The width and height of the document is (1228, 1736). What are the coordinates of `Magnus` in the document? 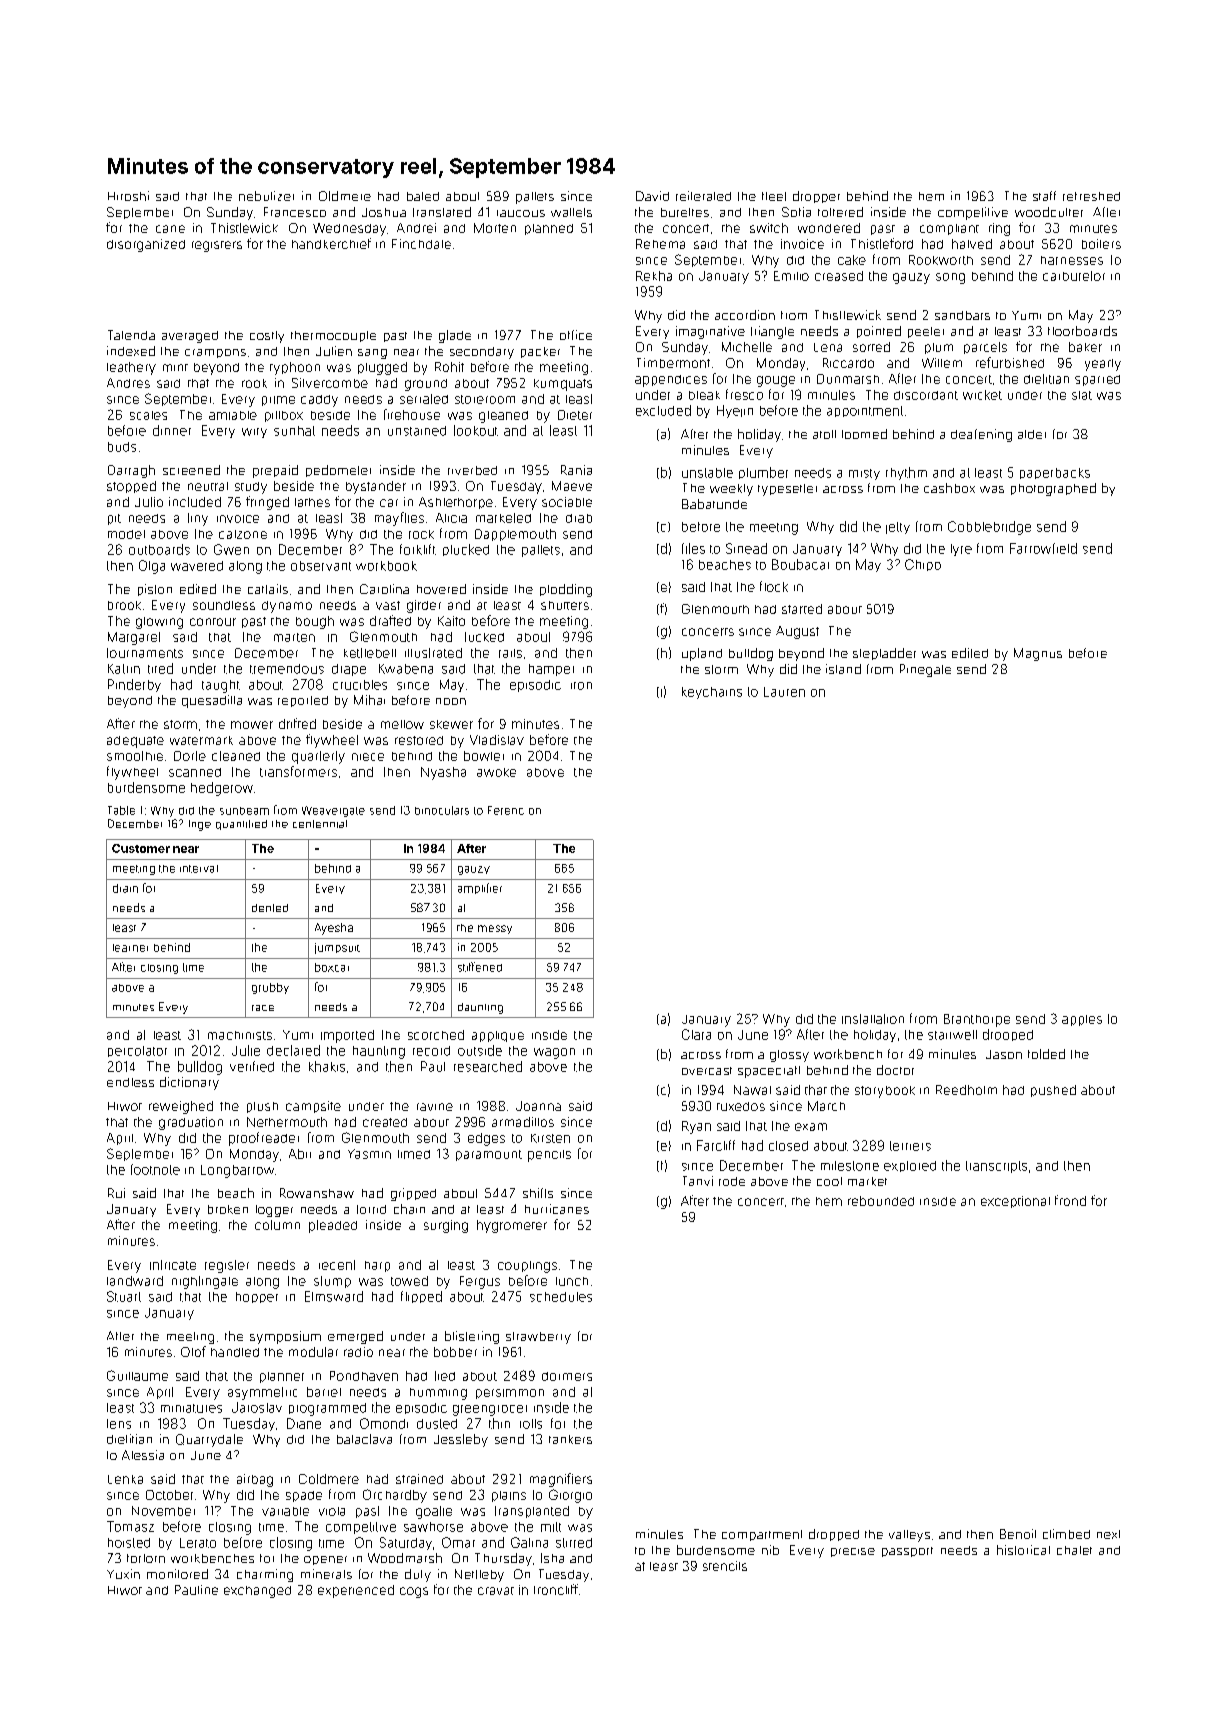 It's located at (1038, 654).
